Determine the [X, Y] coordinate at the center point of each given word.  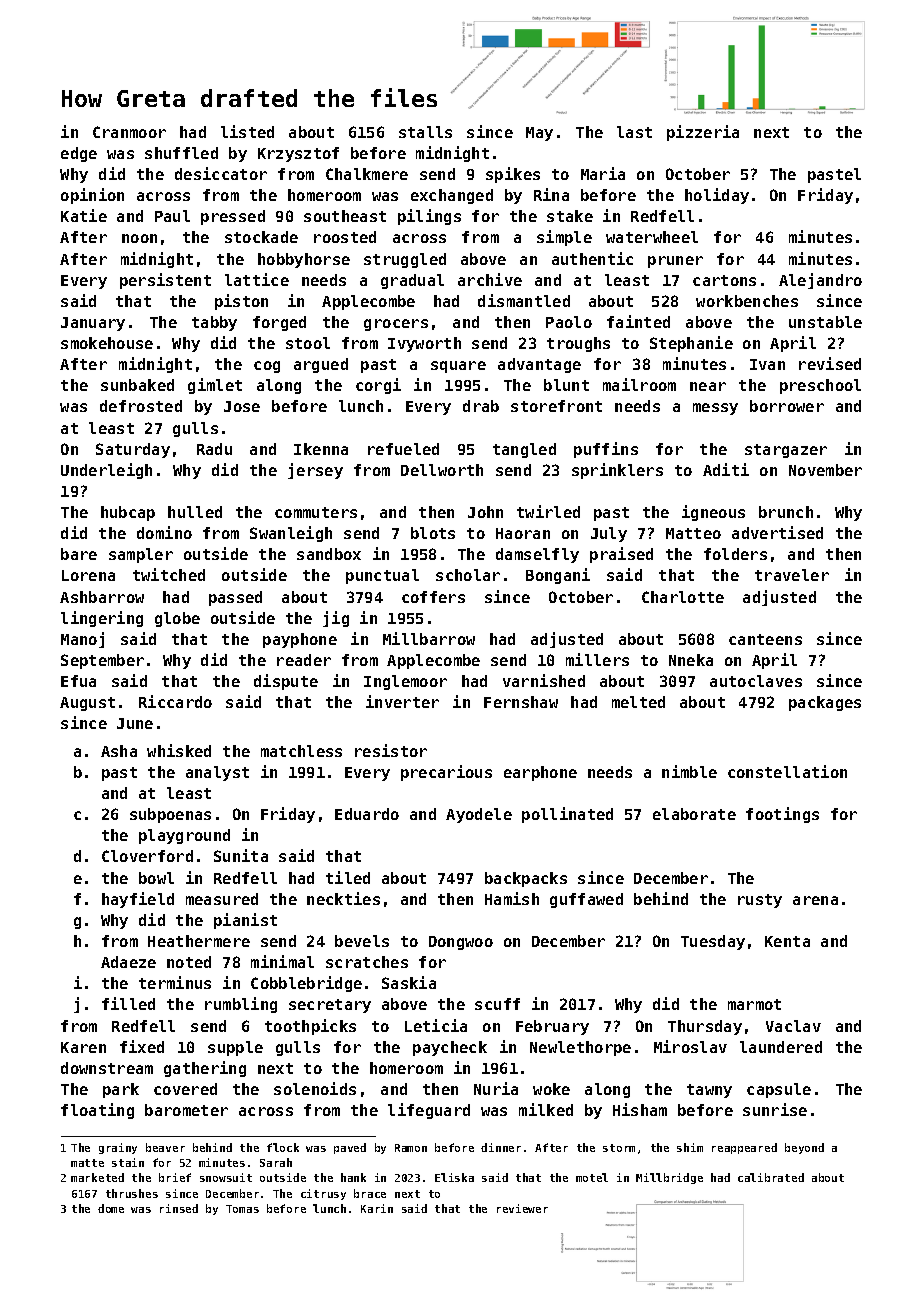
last [634, 132]
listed [247, 131]
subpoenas [170, 815]
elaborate [694, 814]
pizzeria [703, 133]
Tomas [242, 1209]
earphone [540, 773]
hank [353, 1177]
